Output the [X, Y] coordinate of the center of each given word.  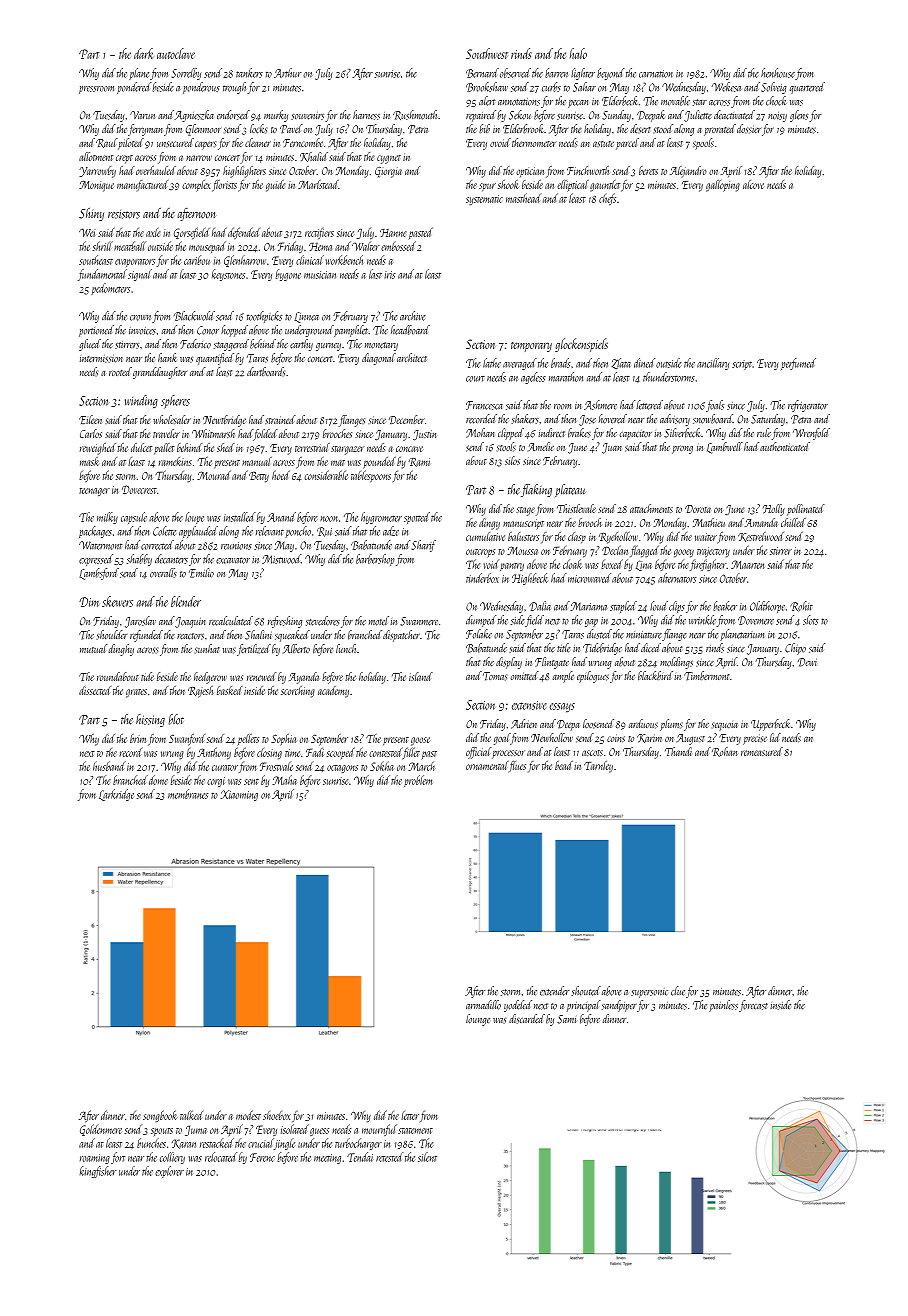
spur [487, 187]
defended [244, 233]
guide [275, 186]
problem [418, 781]
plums [671, 725]
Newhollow [552, 737]
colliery [172, 1158]
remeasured [762, 751]
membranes [188, 794]
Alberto [296, 648]
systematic [484, 200]
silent [427, 1157]
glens [799, 116]
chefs [607, 199]
